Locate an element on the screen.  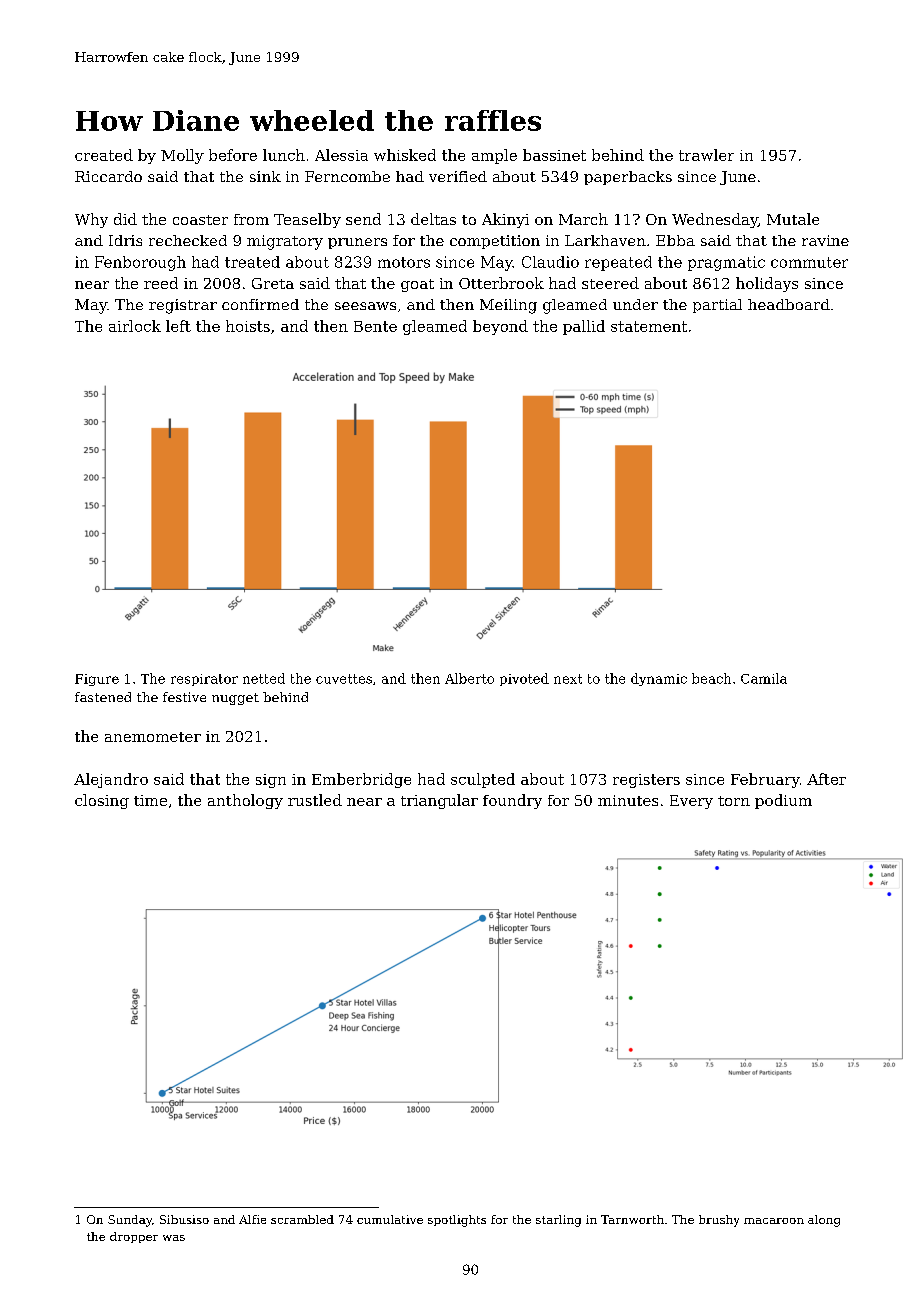
netted is located at coordinates (264, 678).
